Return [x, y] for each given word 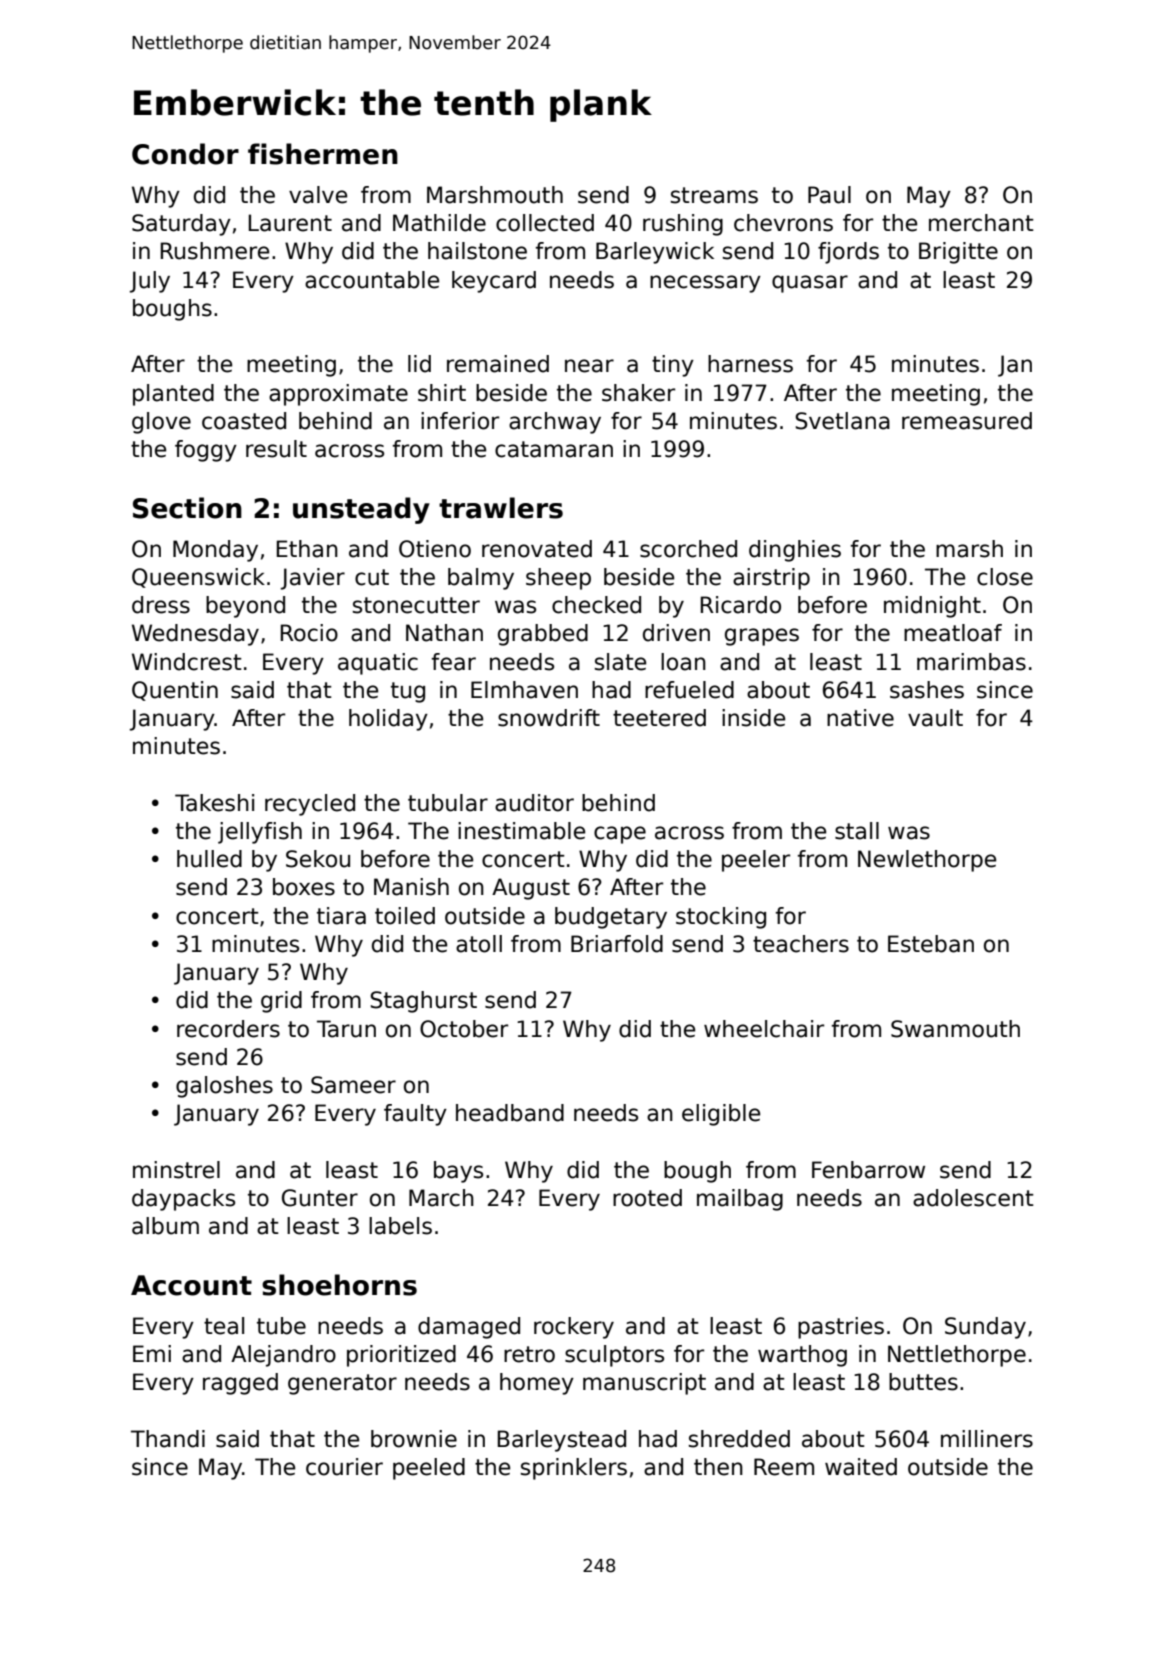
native [860, 718]
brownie [414, 1439]
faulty [415, 1115]
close [1005, 577]
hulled [209, 859]
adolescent [973, 1198]
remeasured [967, 421]
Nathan [444, 633]
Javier [313, 579]
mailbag [740, 1200]
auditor [534, 803]
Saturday [181, 225]
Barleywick [655, 253]
